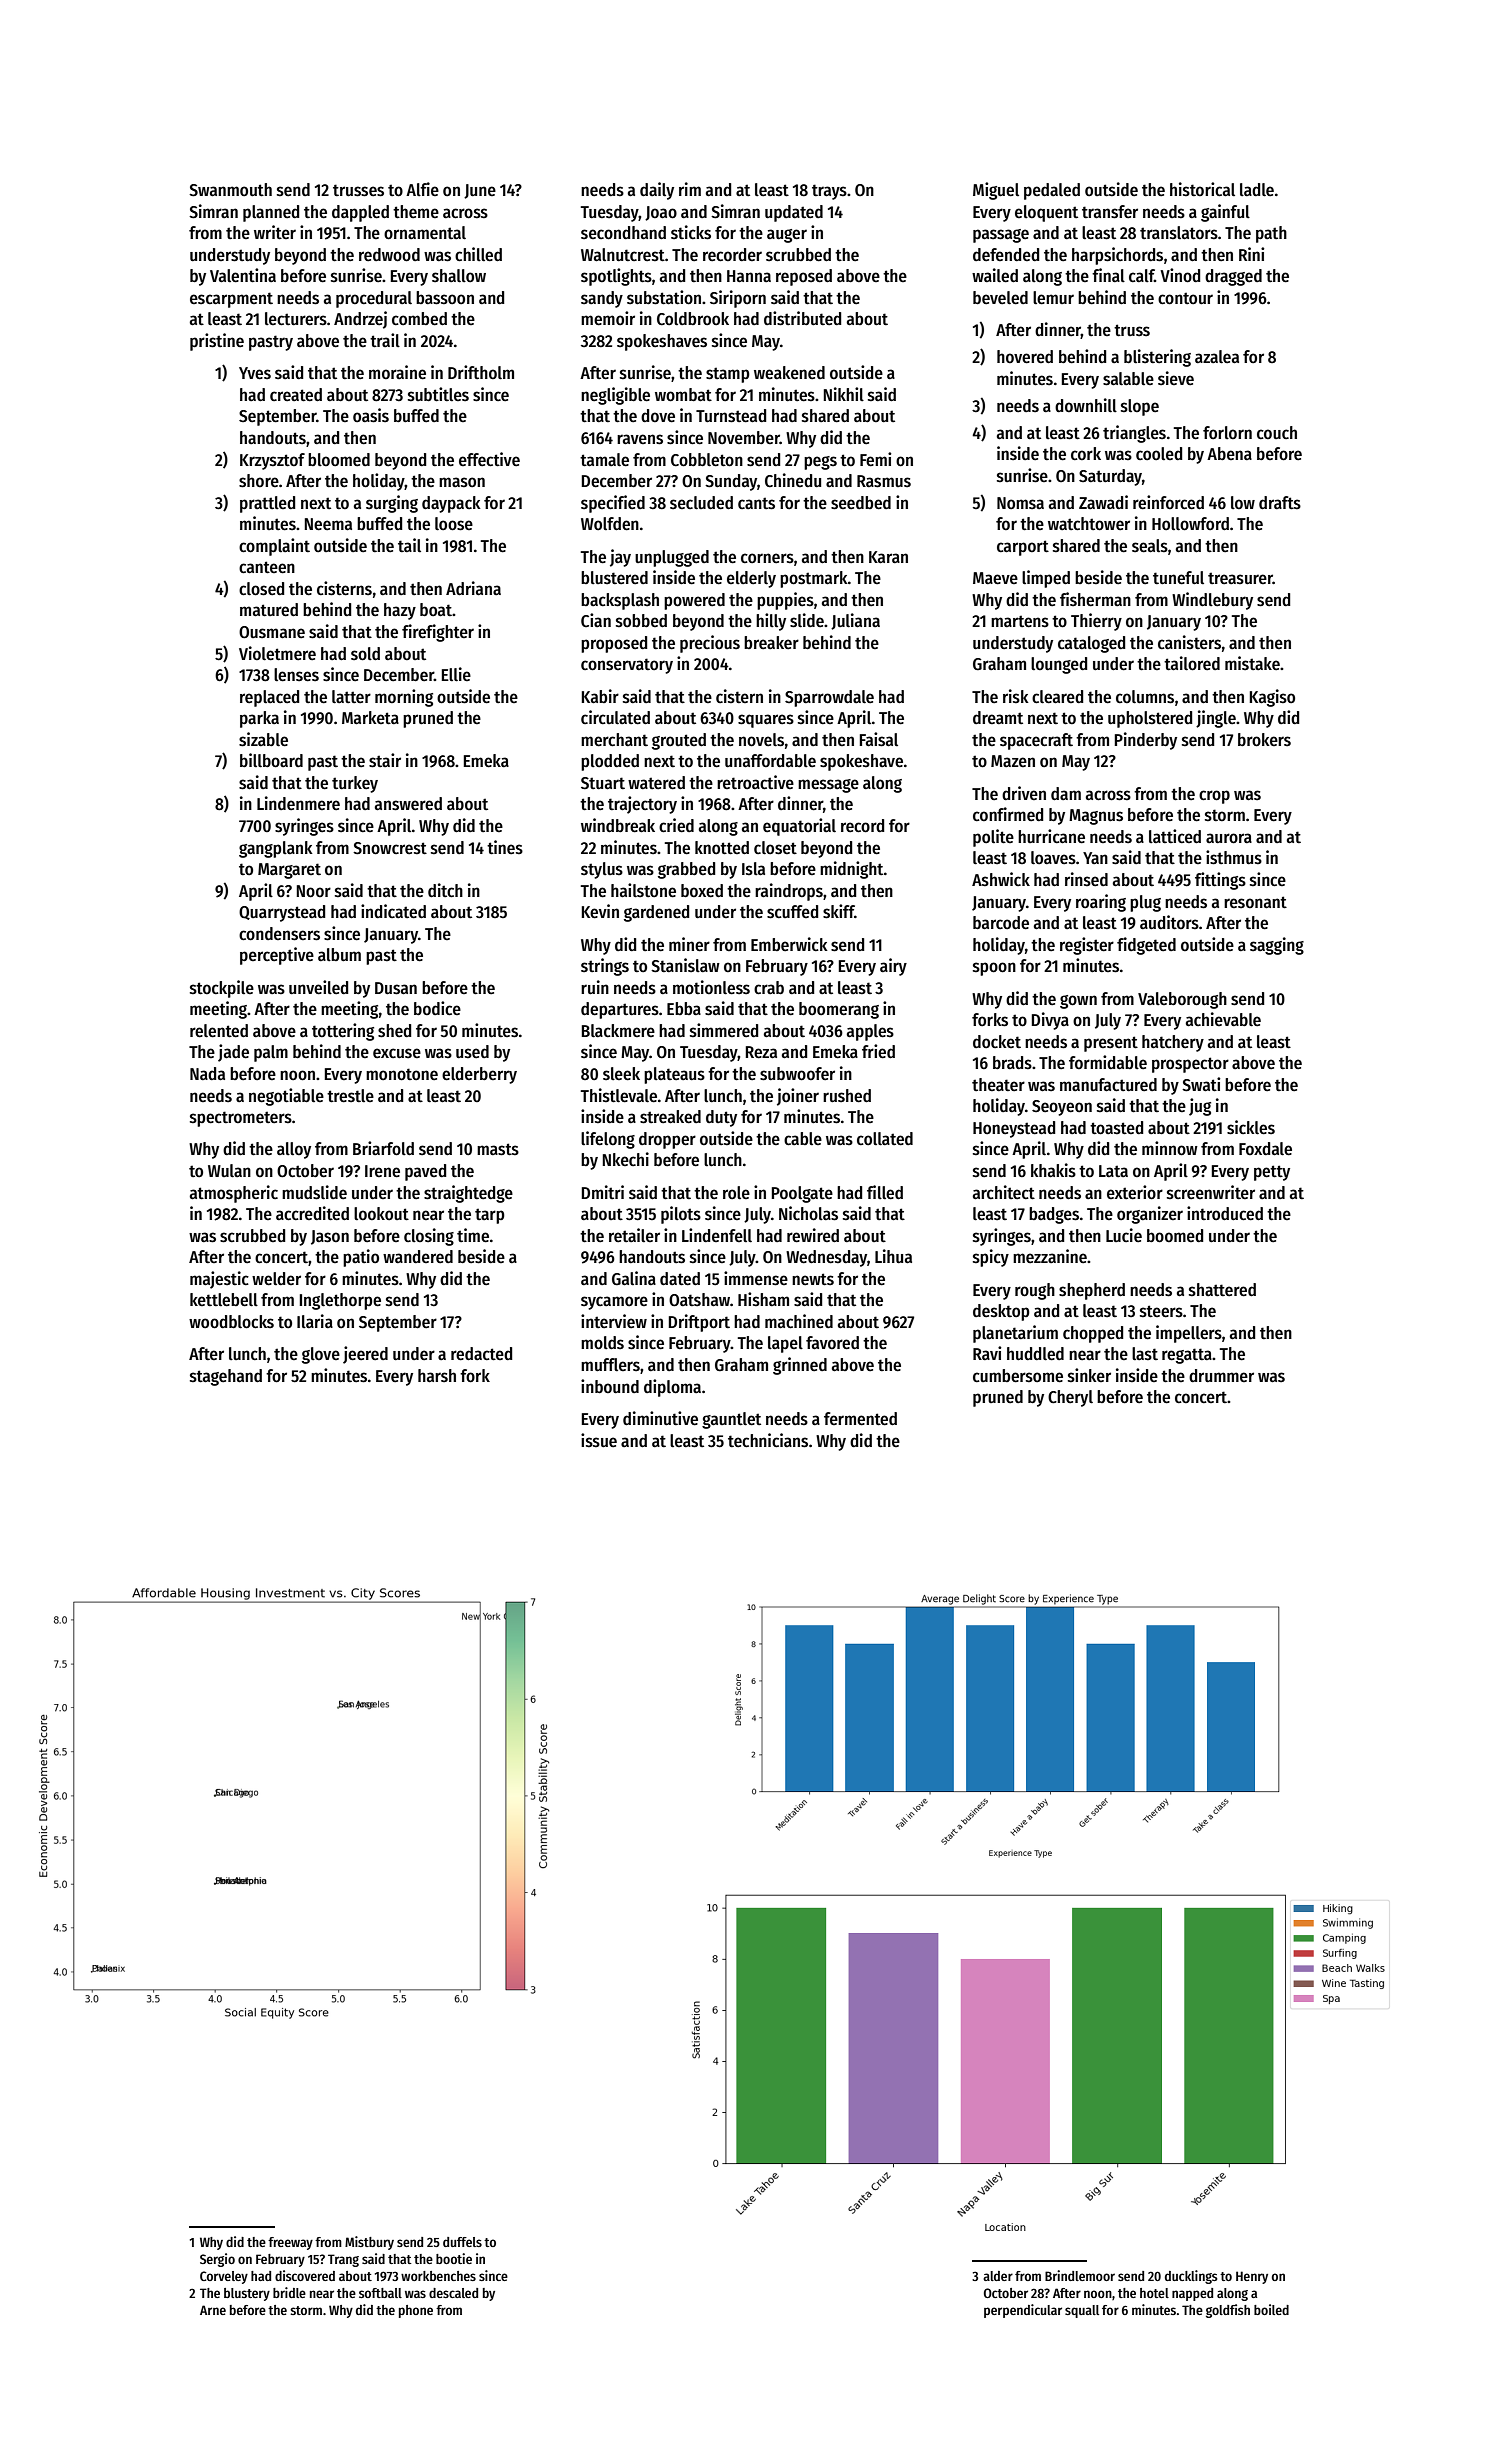  Describe the element at coordinates (1070, 1398) in the document. I see `Cheryl` at that location.
